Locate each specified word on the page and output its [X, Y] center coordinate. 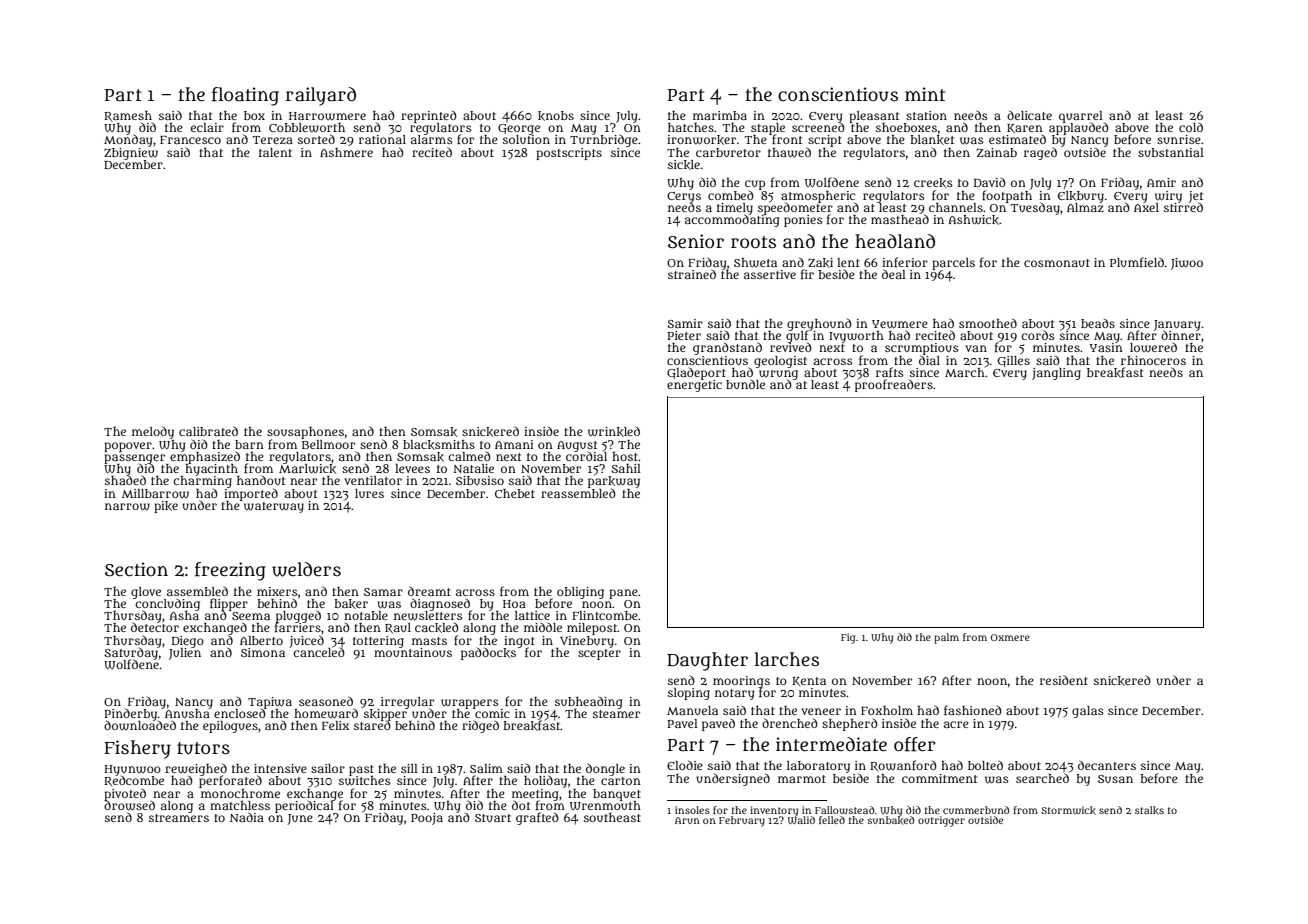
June [300, 819]
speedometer [795, 209]
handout [261, 480]
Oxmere [1010, 637]
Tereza [272, 140]
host [625, 456]
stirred [1183, 207]
